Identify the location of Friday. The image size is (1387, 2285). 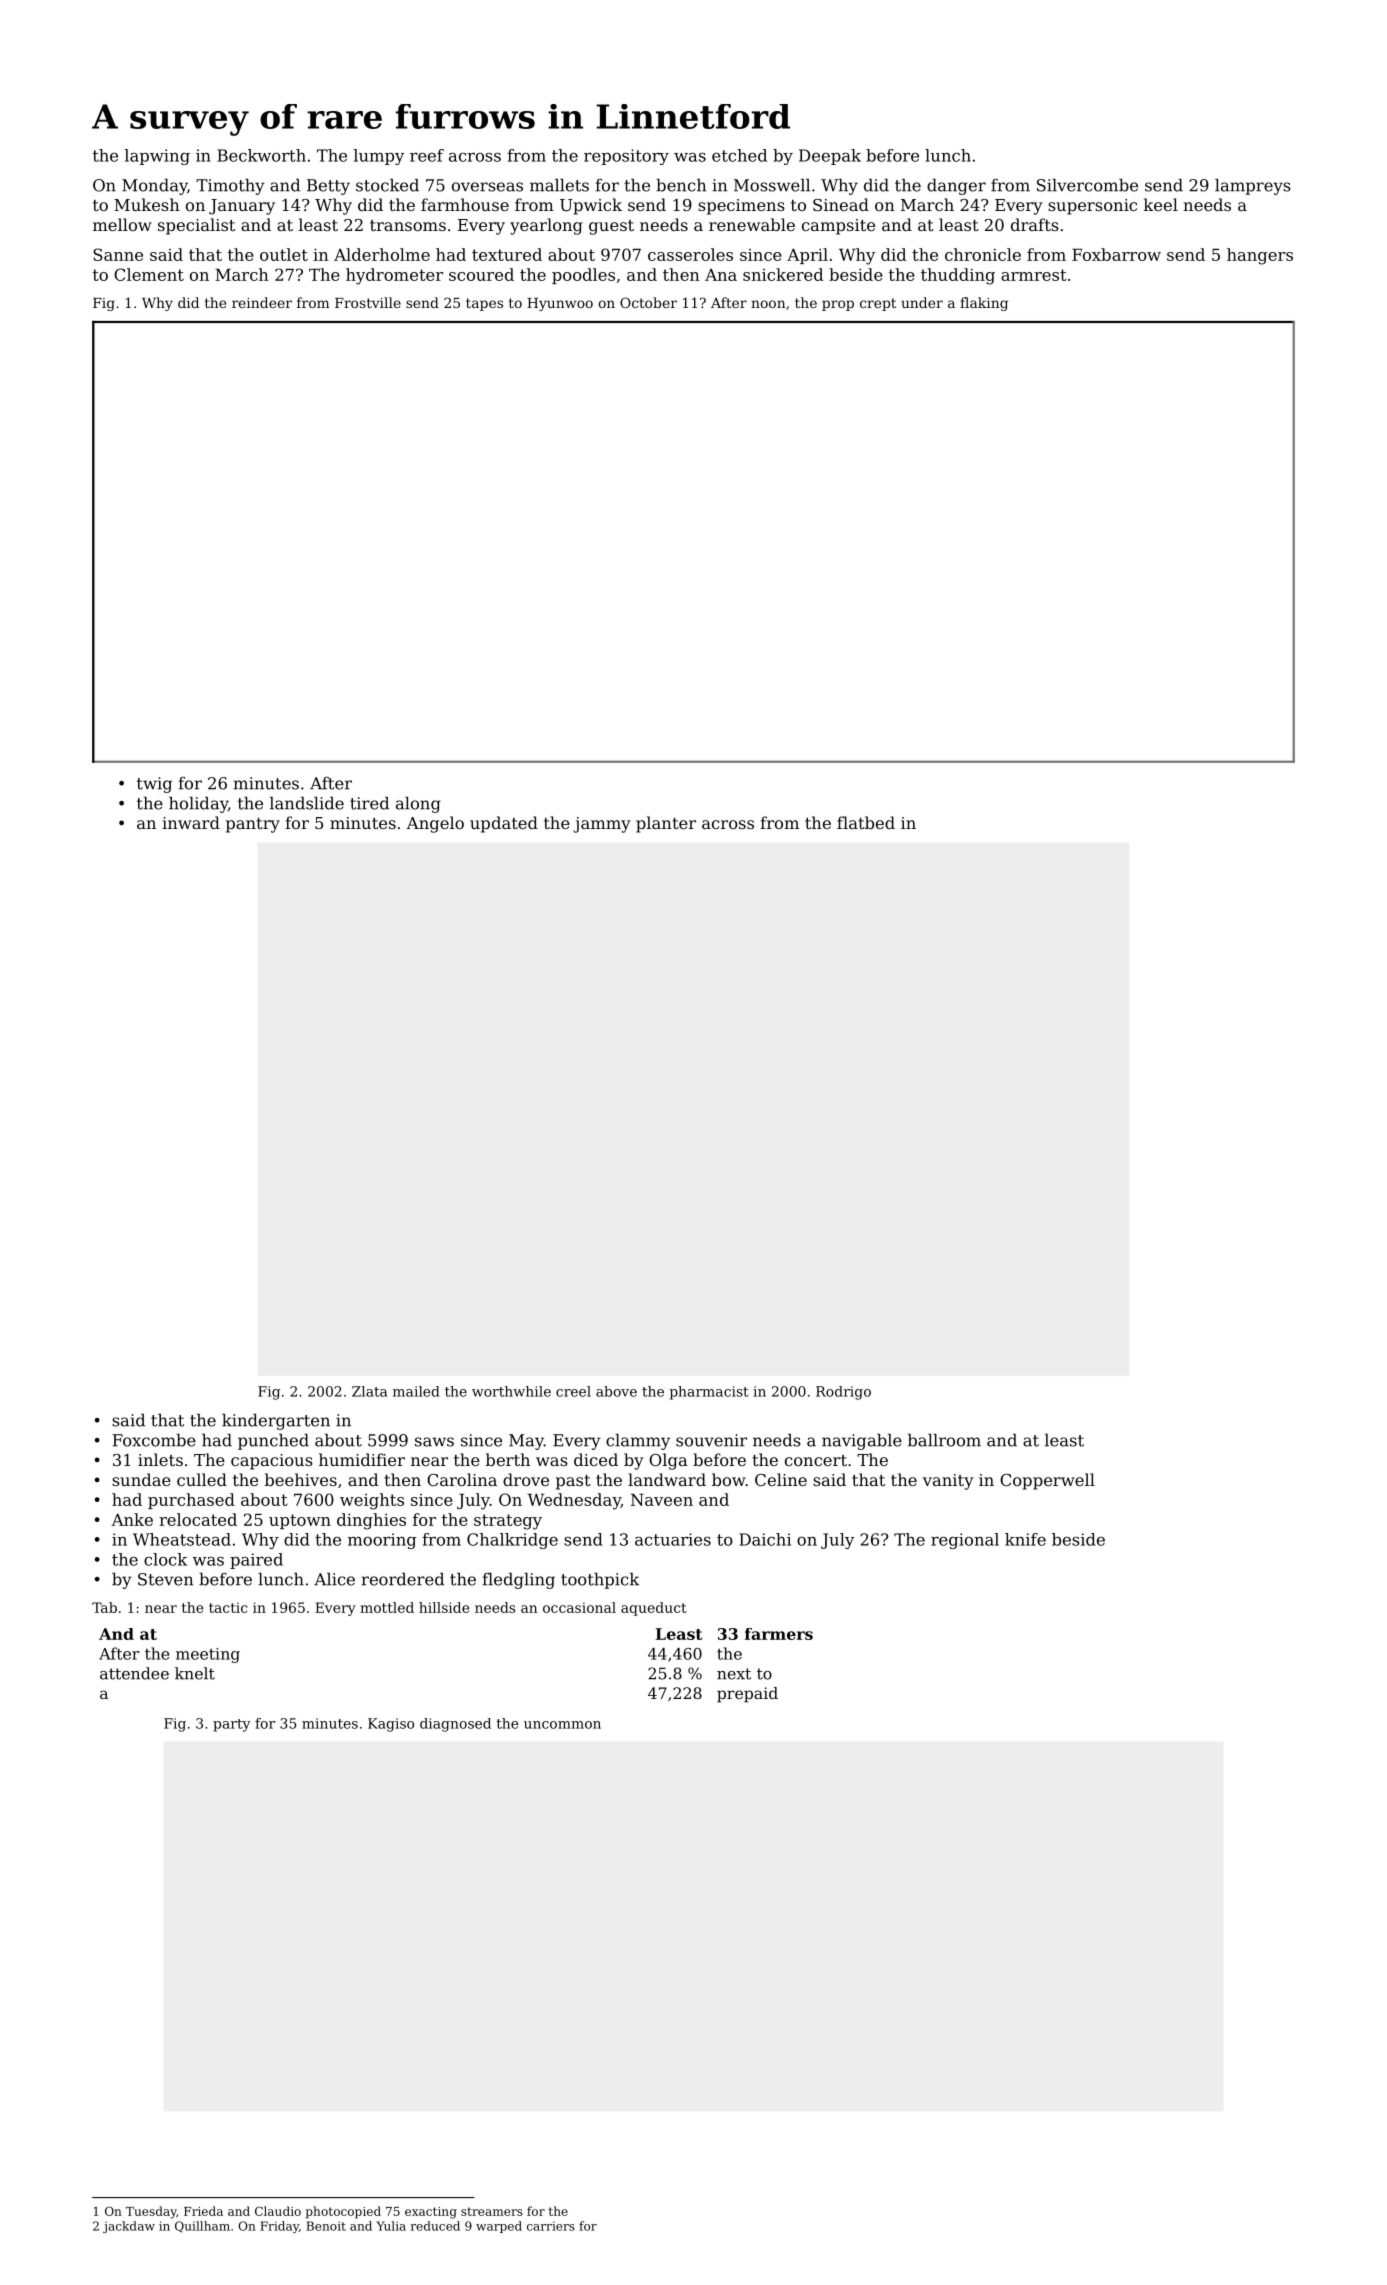
(279, 2227).
